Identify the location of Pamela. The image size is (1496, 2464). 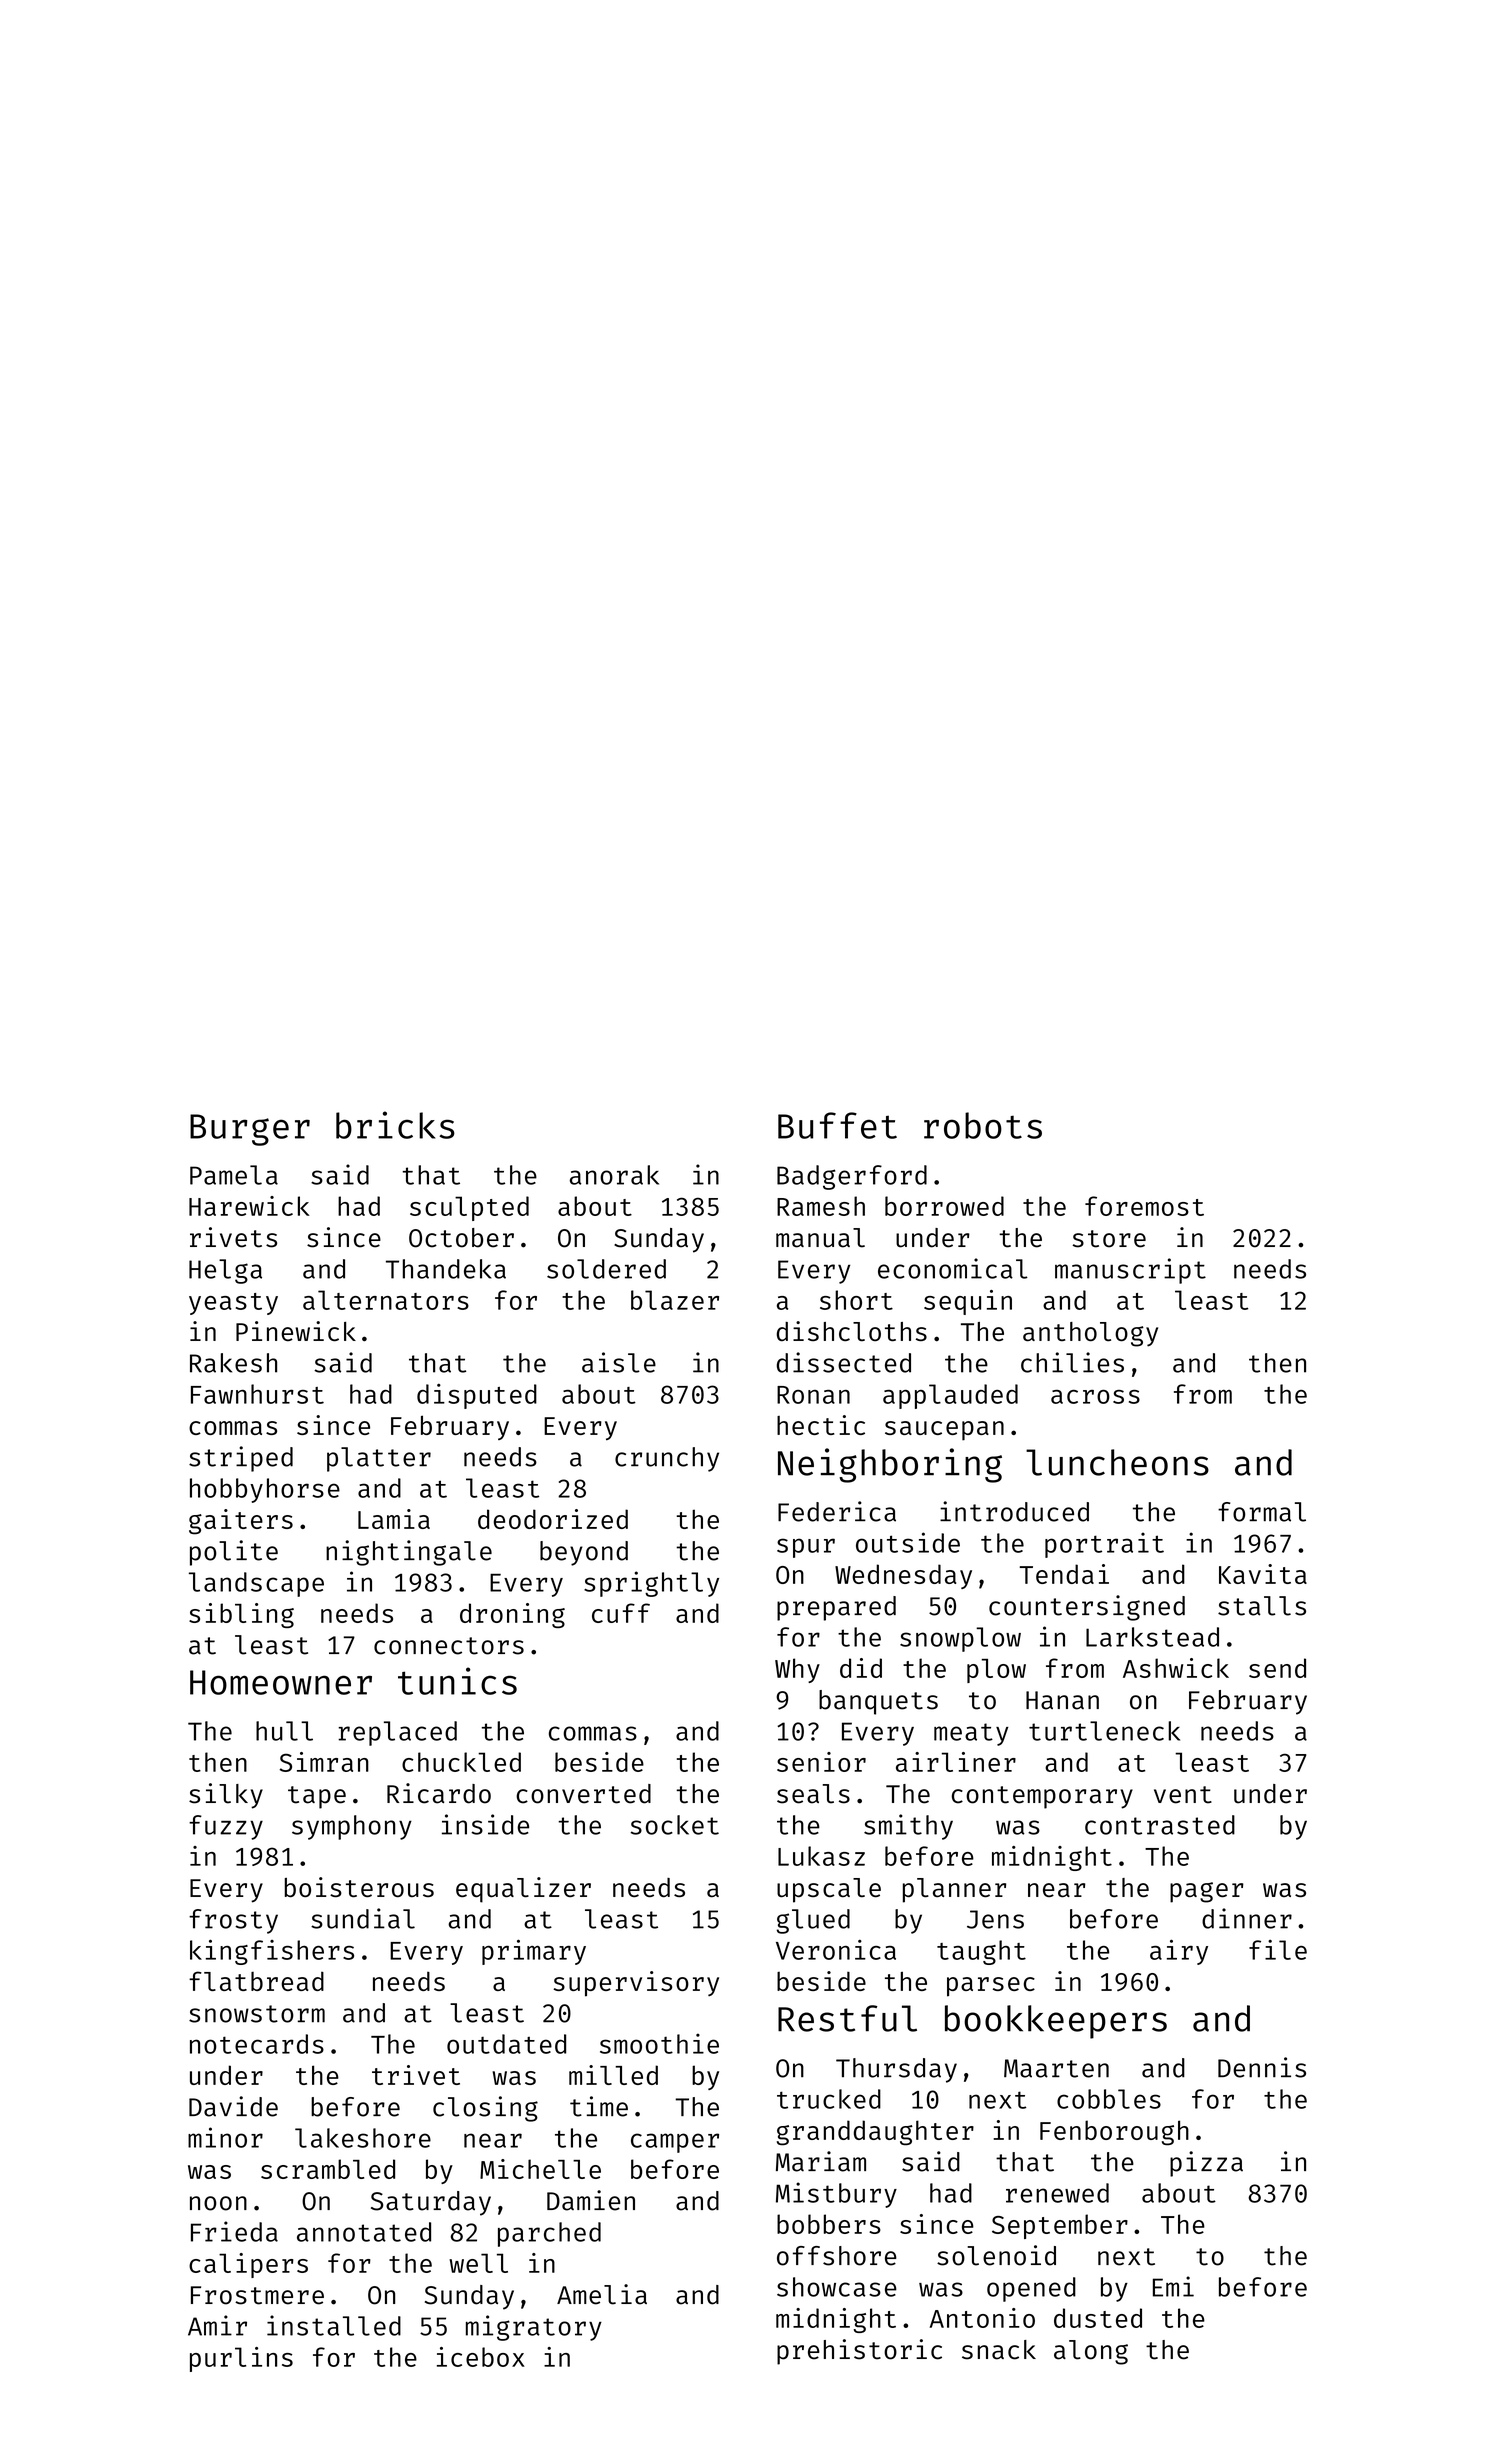
(234, 1175).
